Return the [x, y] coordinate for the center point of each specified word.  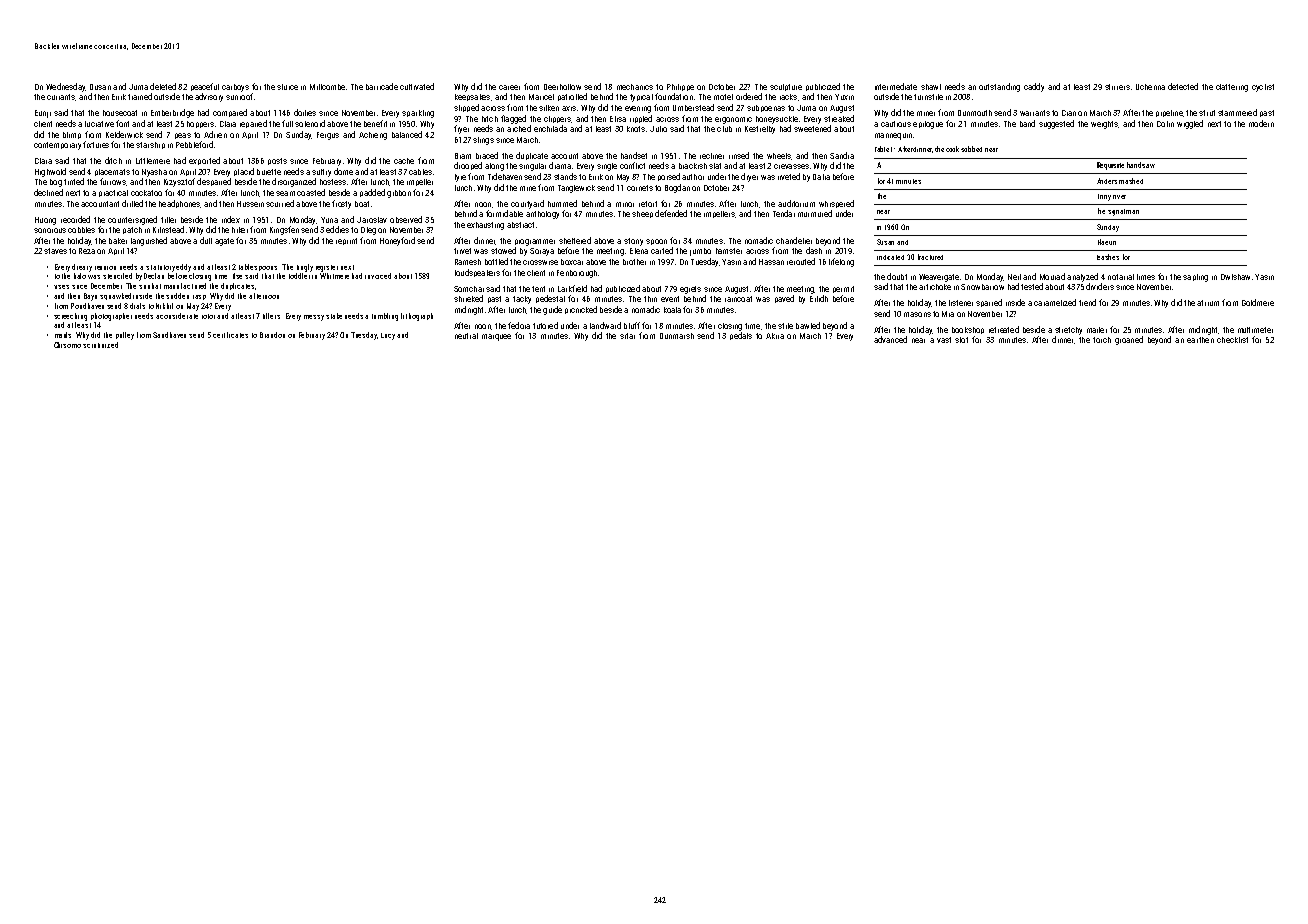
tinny [1104, 197]
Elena [639, 251]
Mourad [1052, 276]
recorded [75, 219]
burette [269, 172]
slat [715, 166]
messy [314, 318]
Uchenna [1150, 87]
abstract [520, 225]
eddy [183, 268]
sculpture [786, 87]
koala [672, 310]
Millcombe [327, 87]
